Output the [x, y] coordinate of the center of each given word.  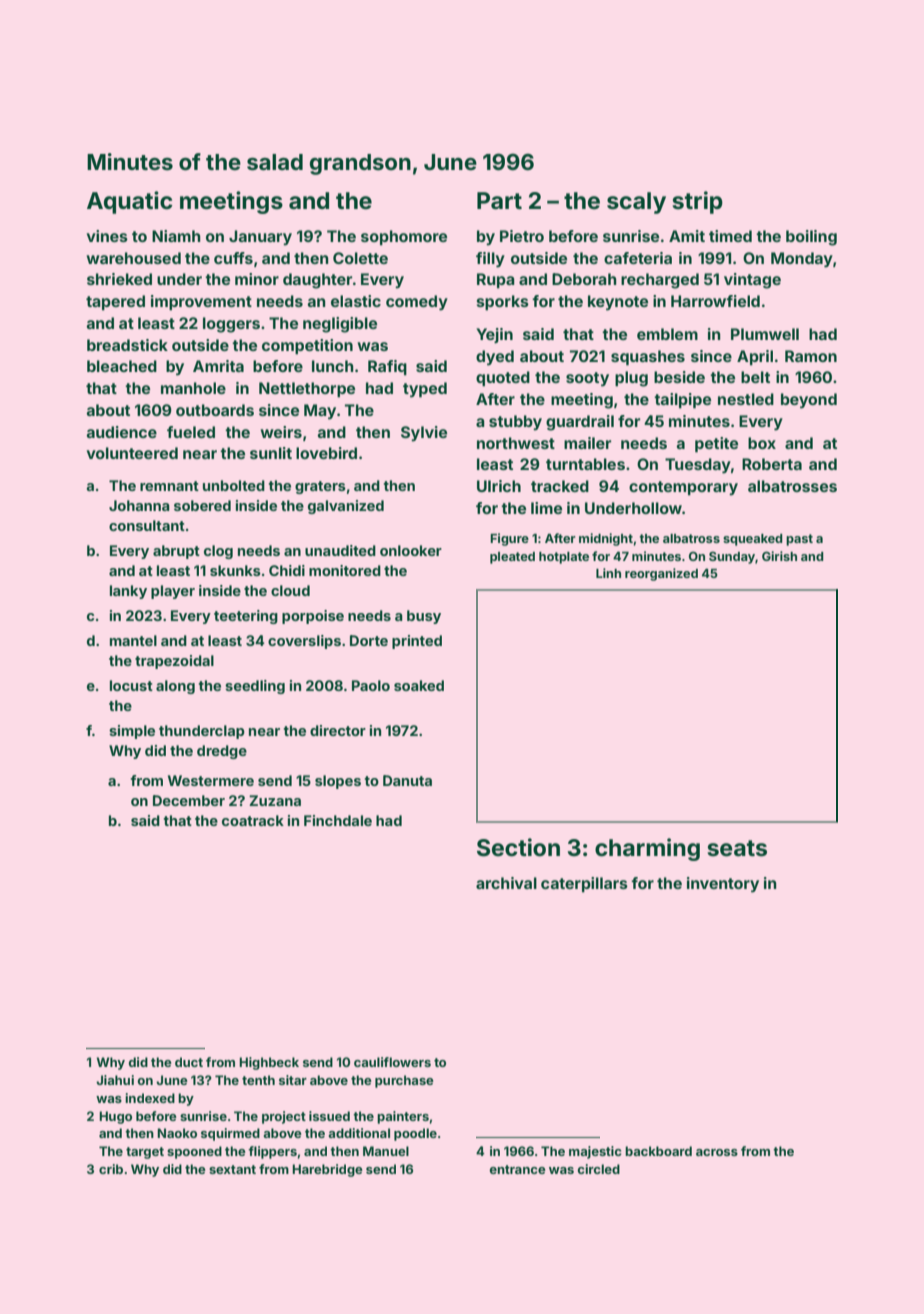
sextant [232, 1169]
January [260, 238]
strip [697, 202]
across [717, 1152]
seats [737, 848]
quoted [503, 379]
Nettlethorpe [307, 390]
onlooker [411, 550]
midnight [606, 539]
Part [499, 201]
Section [518, 847]
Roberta [772, 464]
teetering [246, 617]
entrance [518, 1169]
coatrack [253, 820]
